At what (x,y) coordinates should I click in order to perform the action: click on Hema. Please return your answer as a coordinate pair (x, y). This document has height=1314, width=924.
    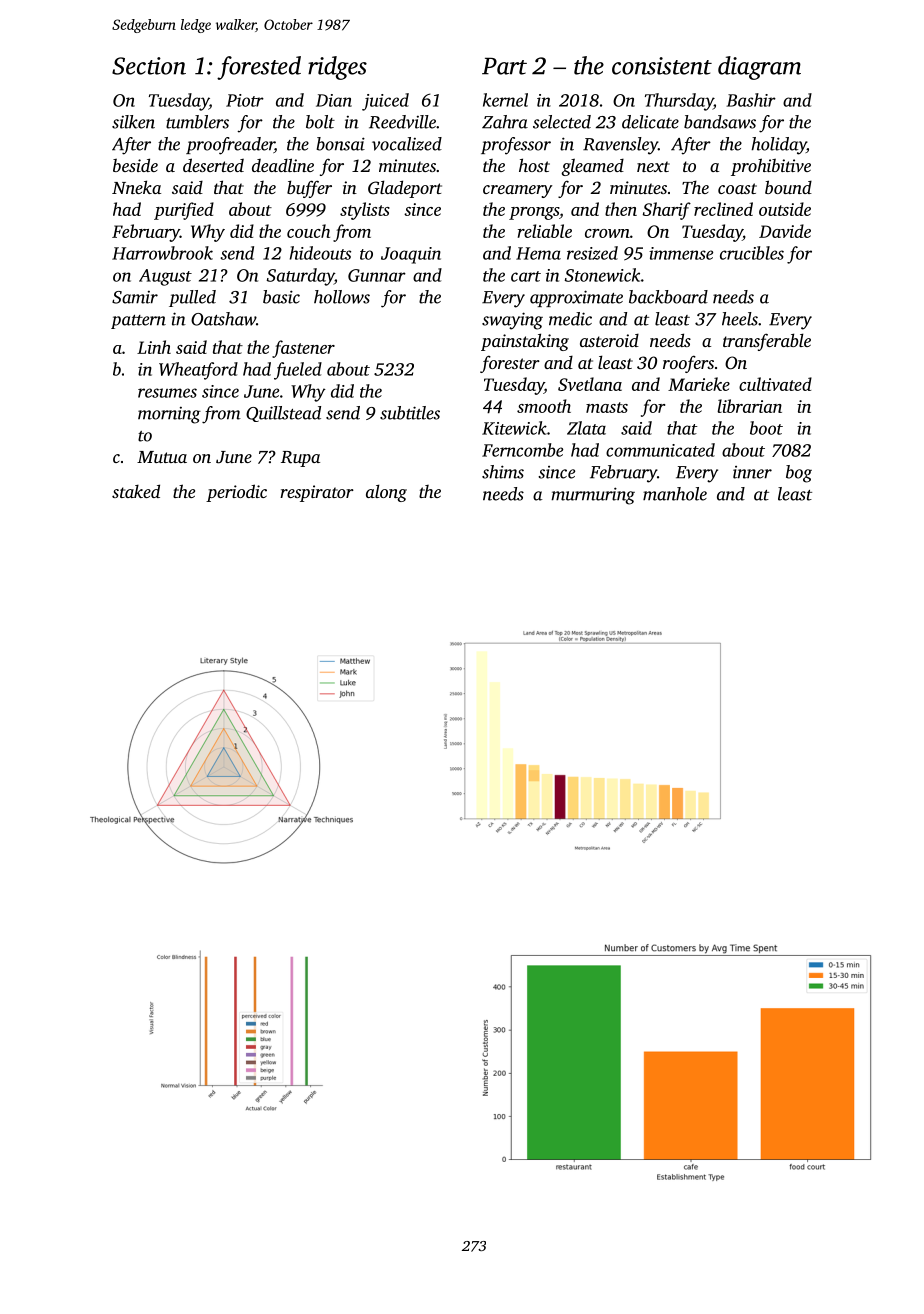
    Looking at the image, I should click on (538, 253).
